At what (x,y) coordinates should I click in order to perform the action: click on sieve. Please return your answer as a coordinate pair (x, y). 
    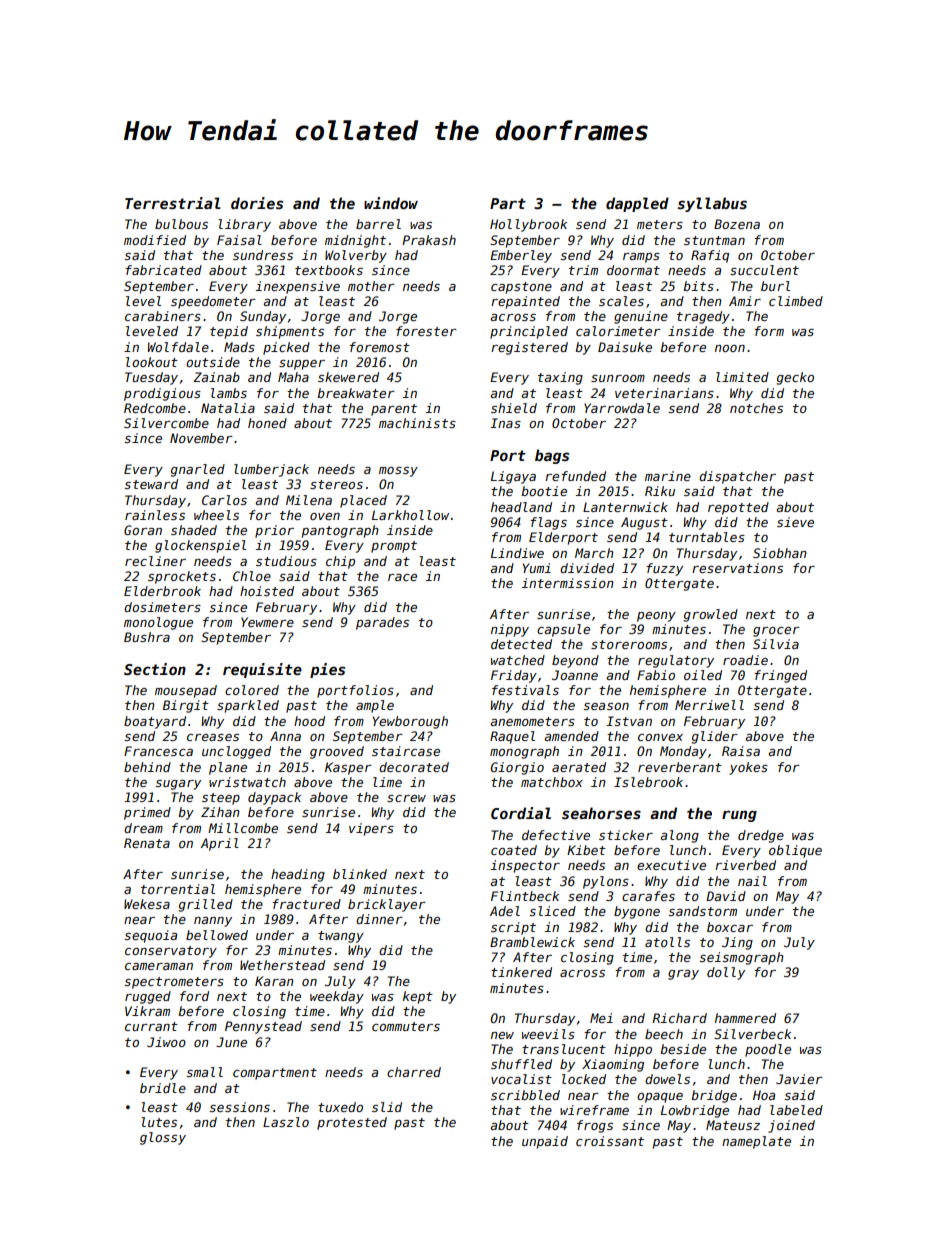
    Looking at the image, I should click on (795, 522).
